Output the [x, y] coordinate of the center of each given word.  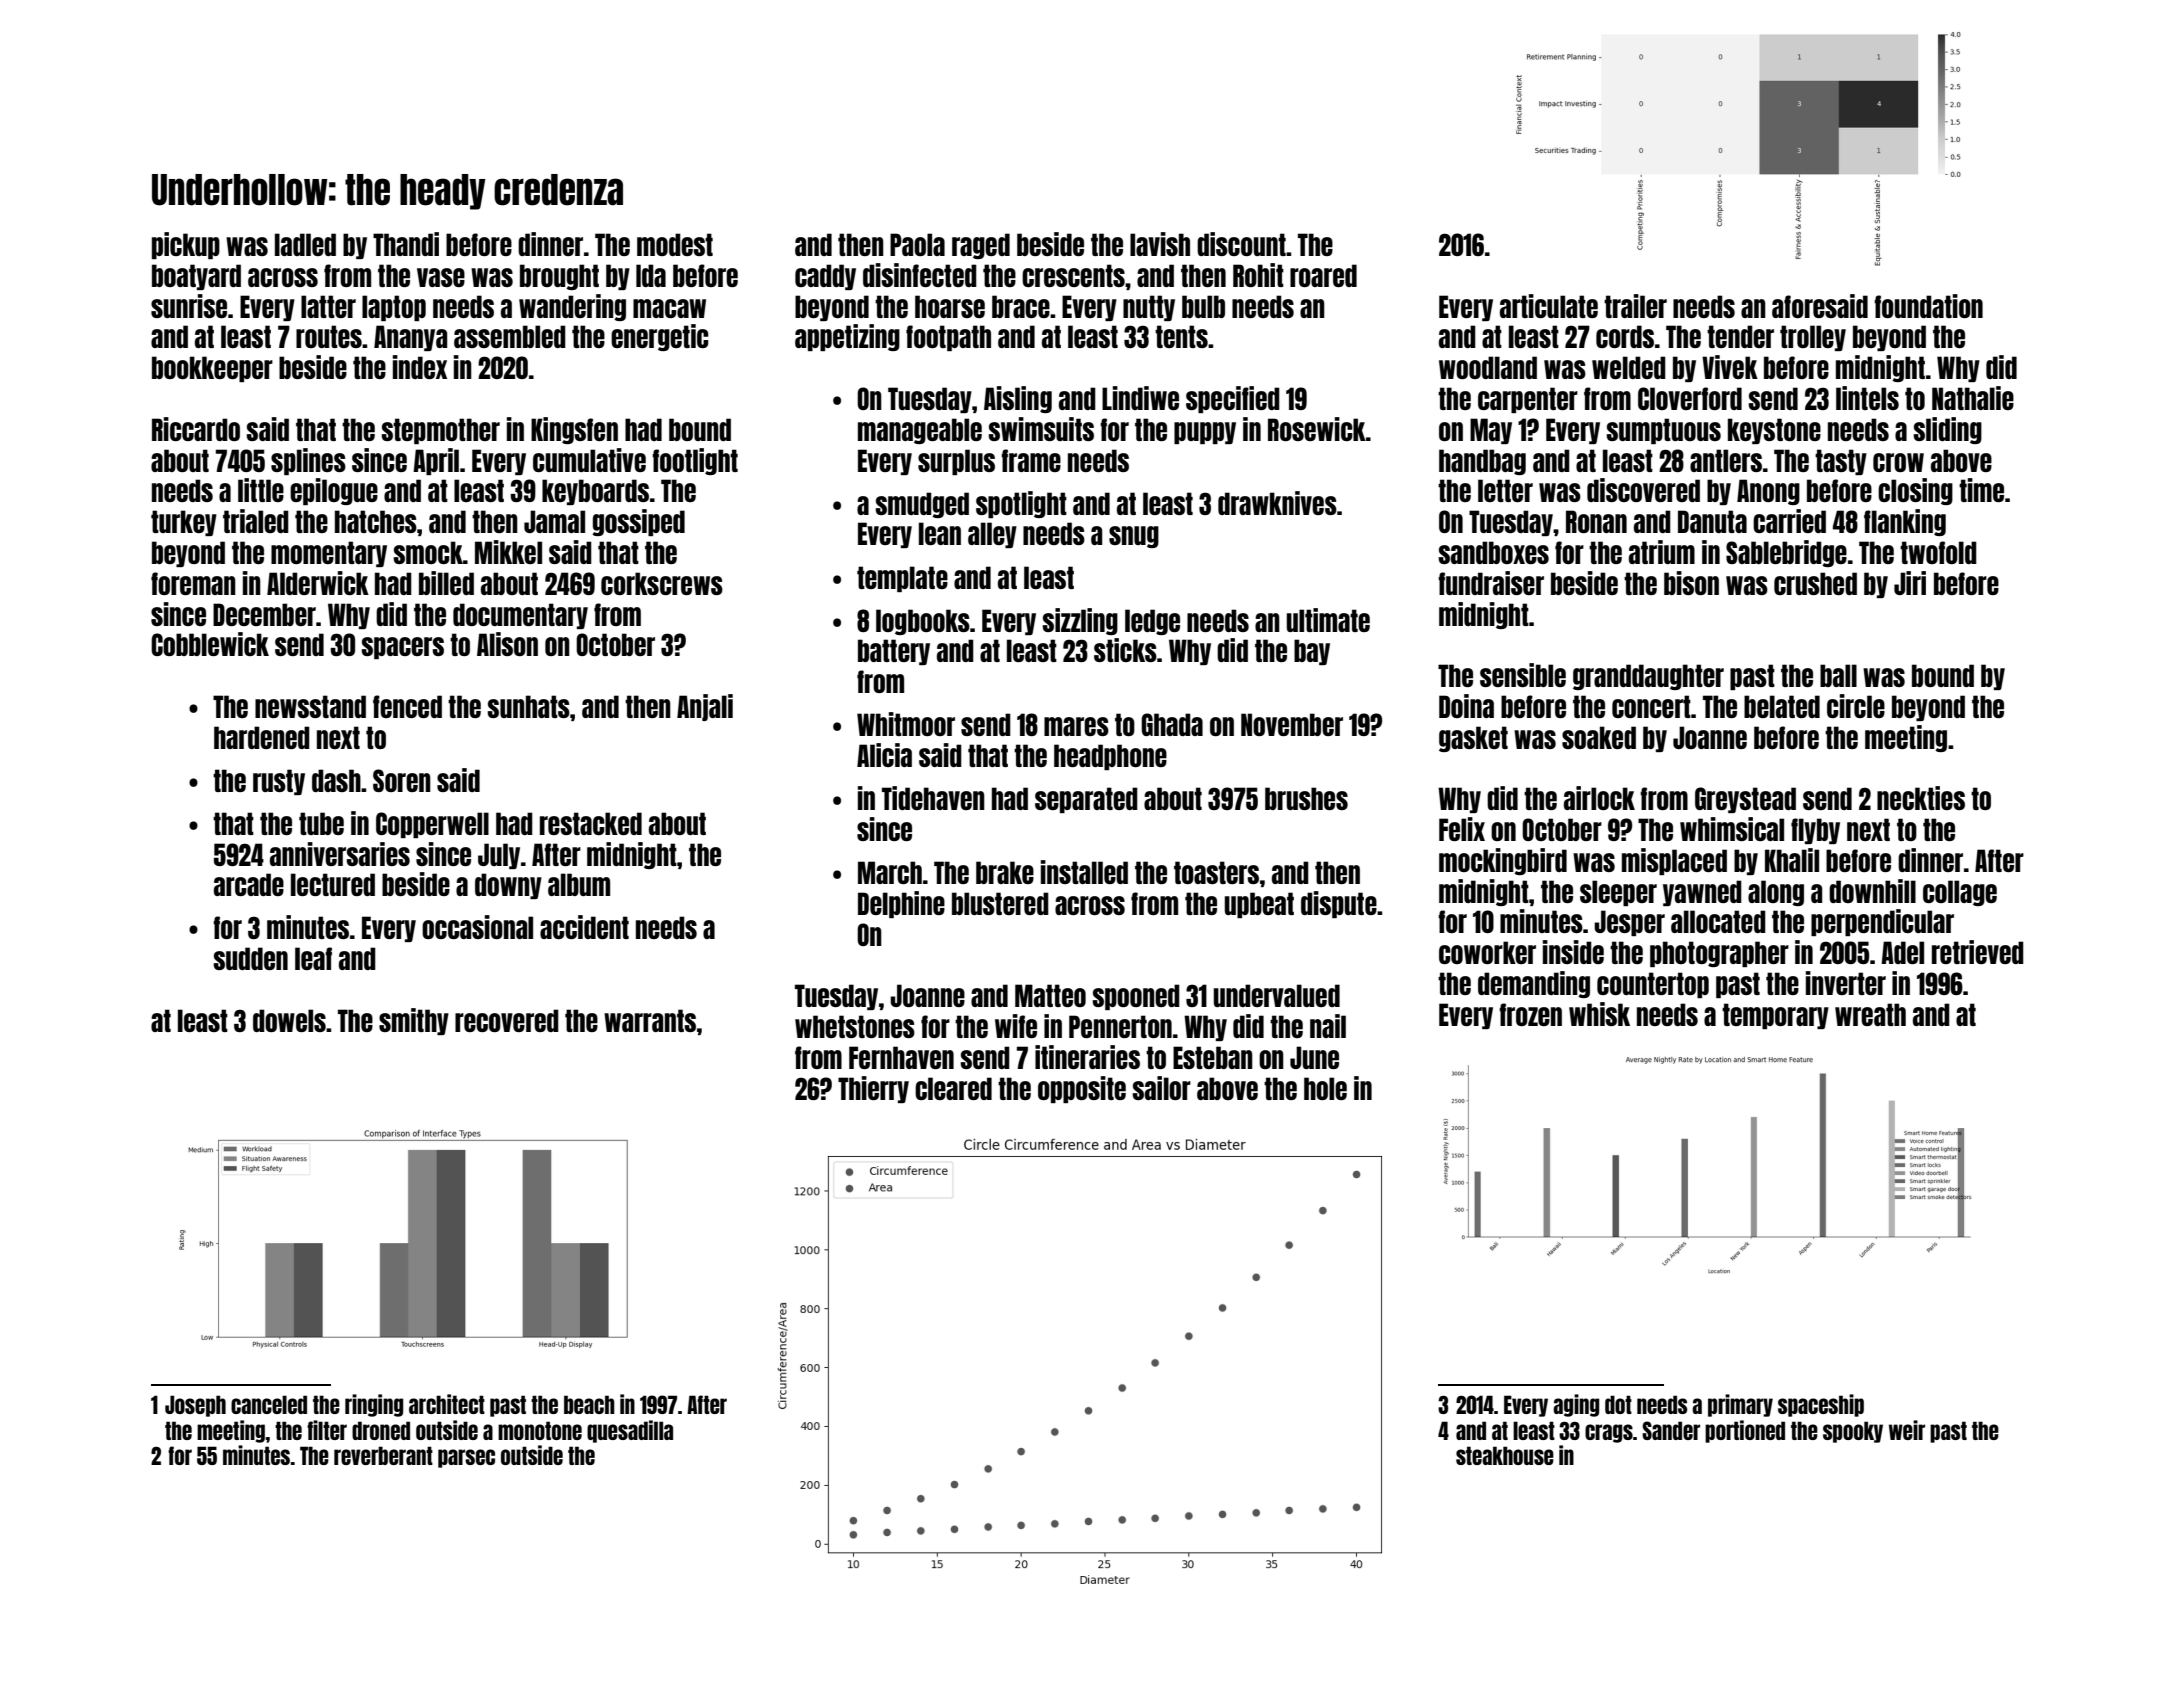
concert [1651, 706]
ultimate [1328, 620]
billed [446, 583]
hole [1325, 1088]
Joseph [195, 1406]
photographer [1719, 954]
